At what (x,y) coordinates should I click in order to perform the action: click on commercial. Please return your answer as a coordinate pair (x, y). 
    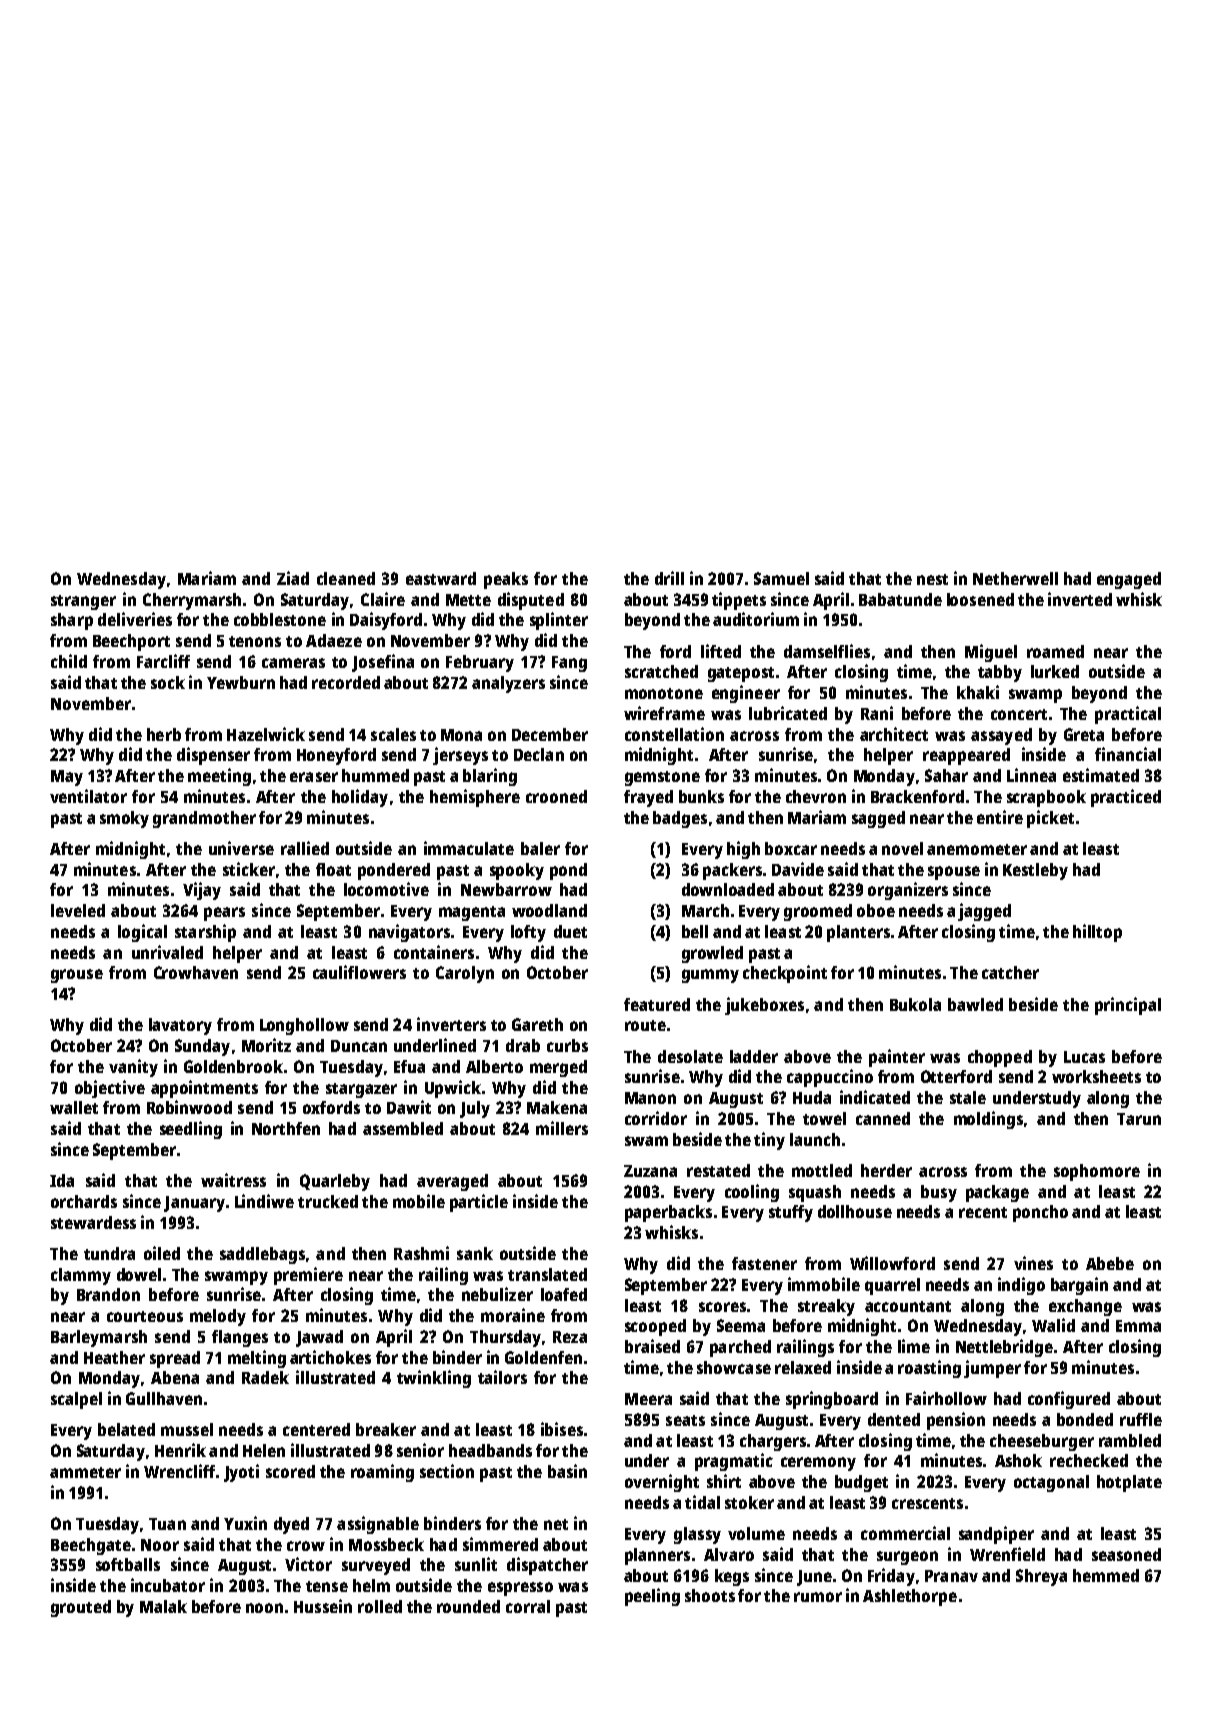
    Looking at the image, I should click on (905, 1533).
